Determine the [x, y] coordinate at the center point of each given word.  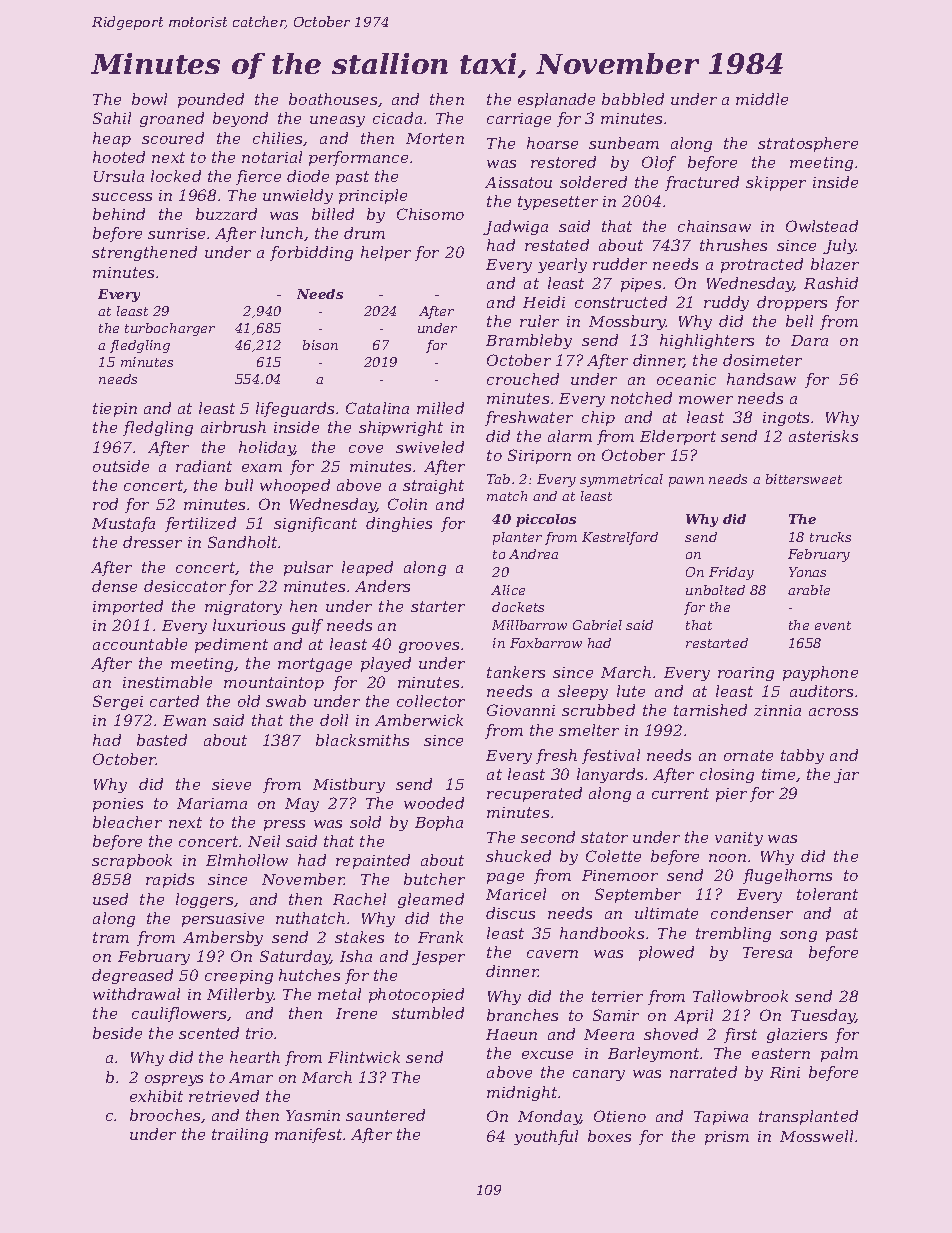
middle [762, 99]
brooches [165, 1115]
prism [727, 1138]
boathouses [333, 99]
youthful [546, 1137]
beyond [240, 119]
